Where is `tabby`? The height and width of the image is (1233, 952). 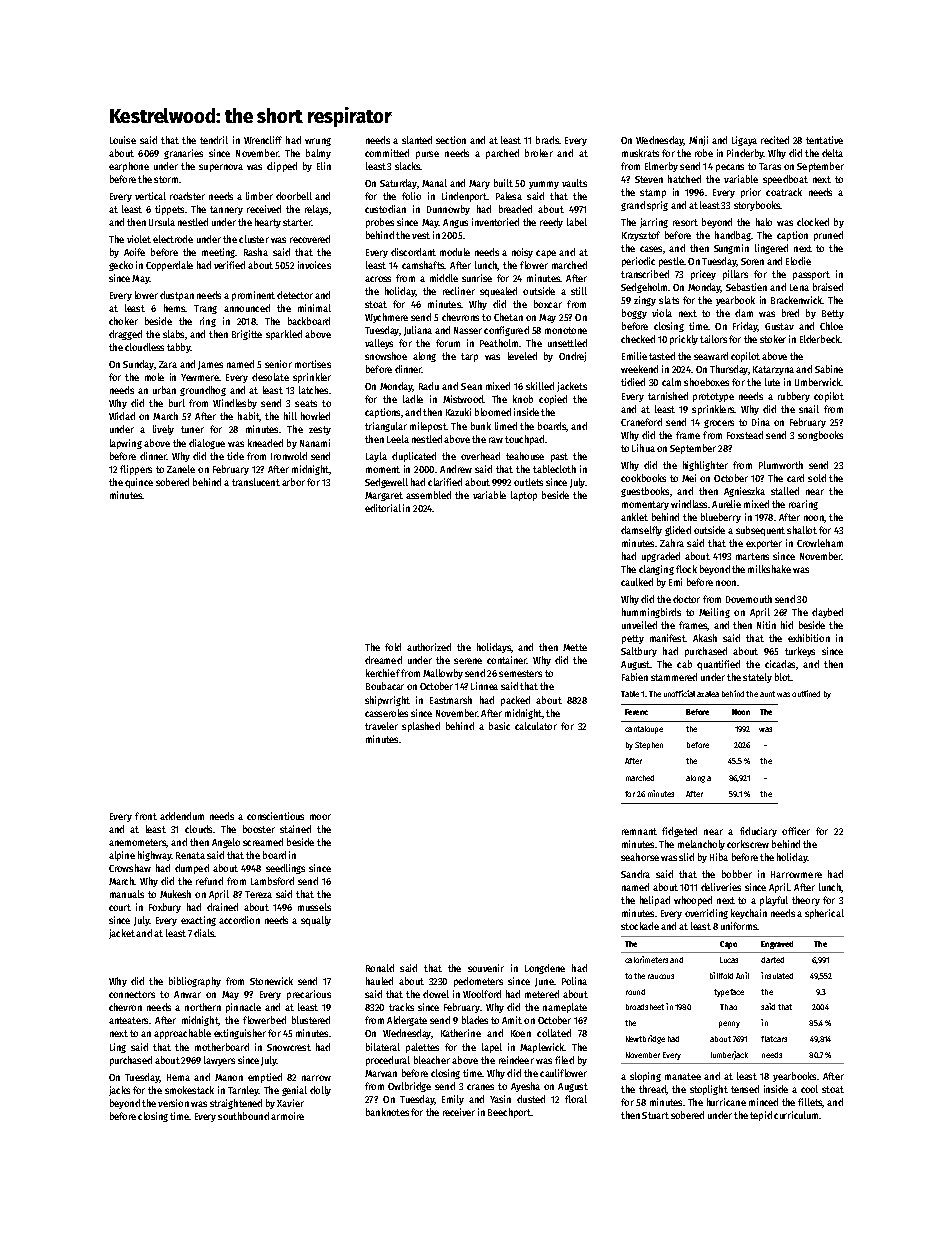 tabby is located at coordinates (179, 348).
